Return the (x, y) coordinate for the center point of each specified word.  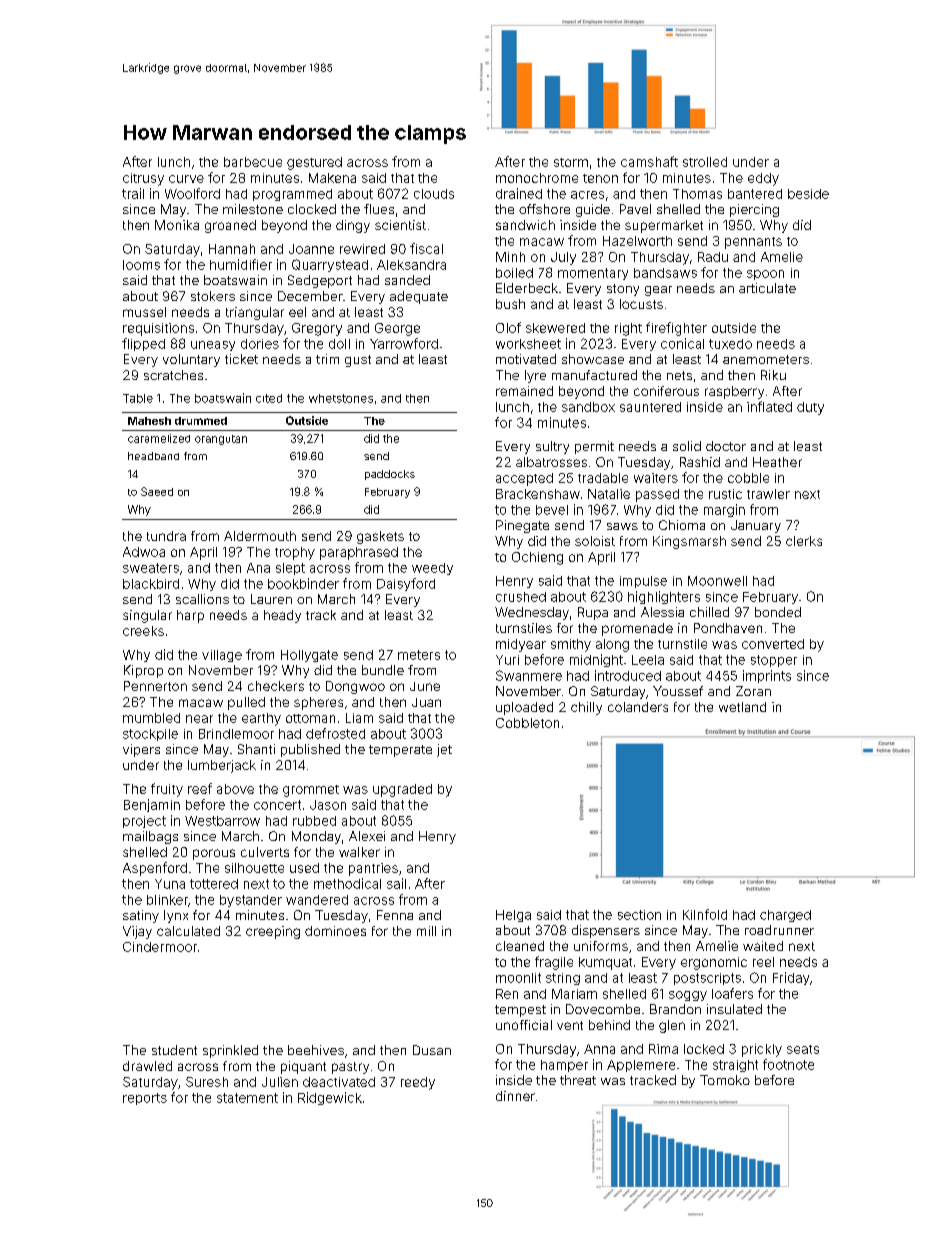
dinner (515, 1096)
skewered (555, 328)
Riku (773, 375)
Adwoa (144, 552)
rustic (725, 494)
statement (247, 1098)
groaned (230, 226)
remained (524, 391)
